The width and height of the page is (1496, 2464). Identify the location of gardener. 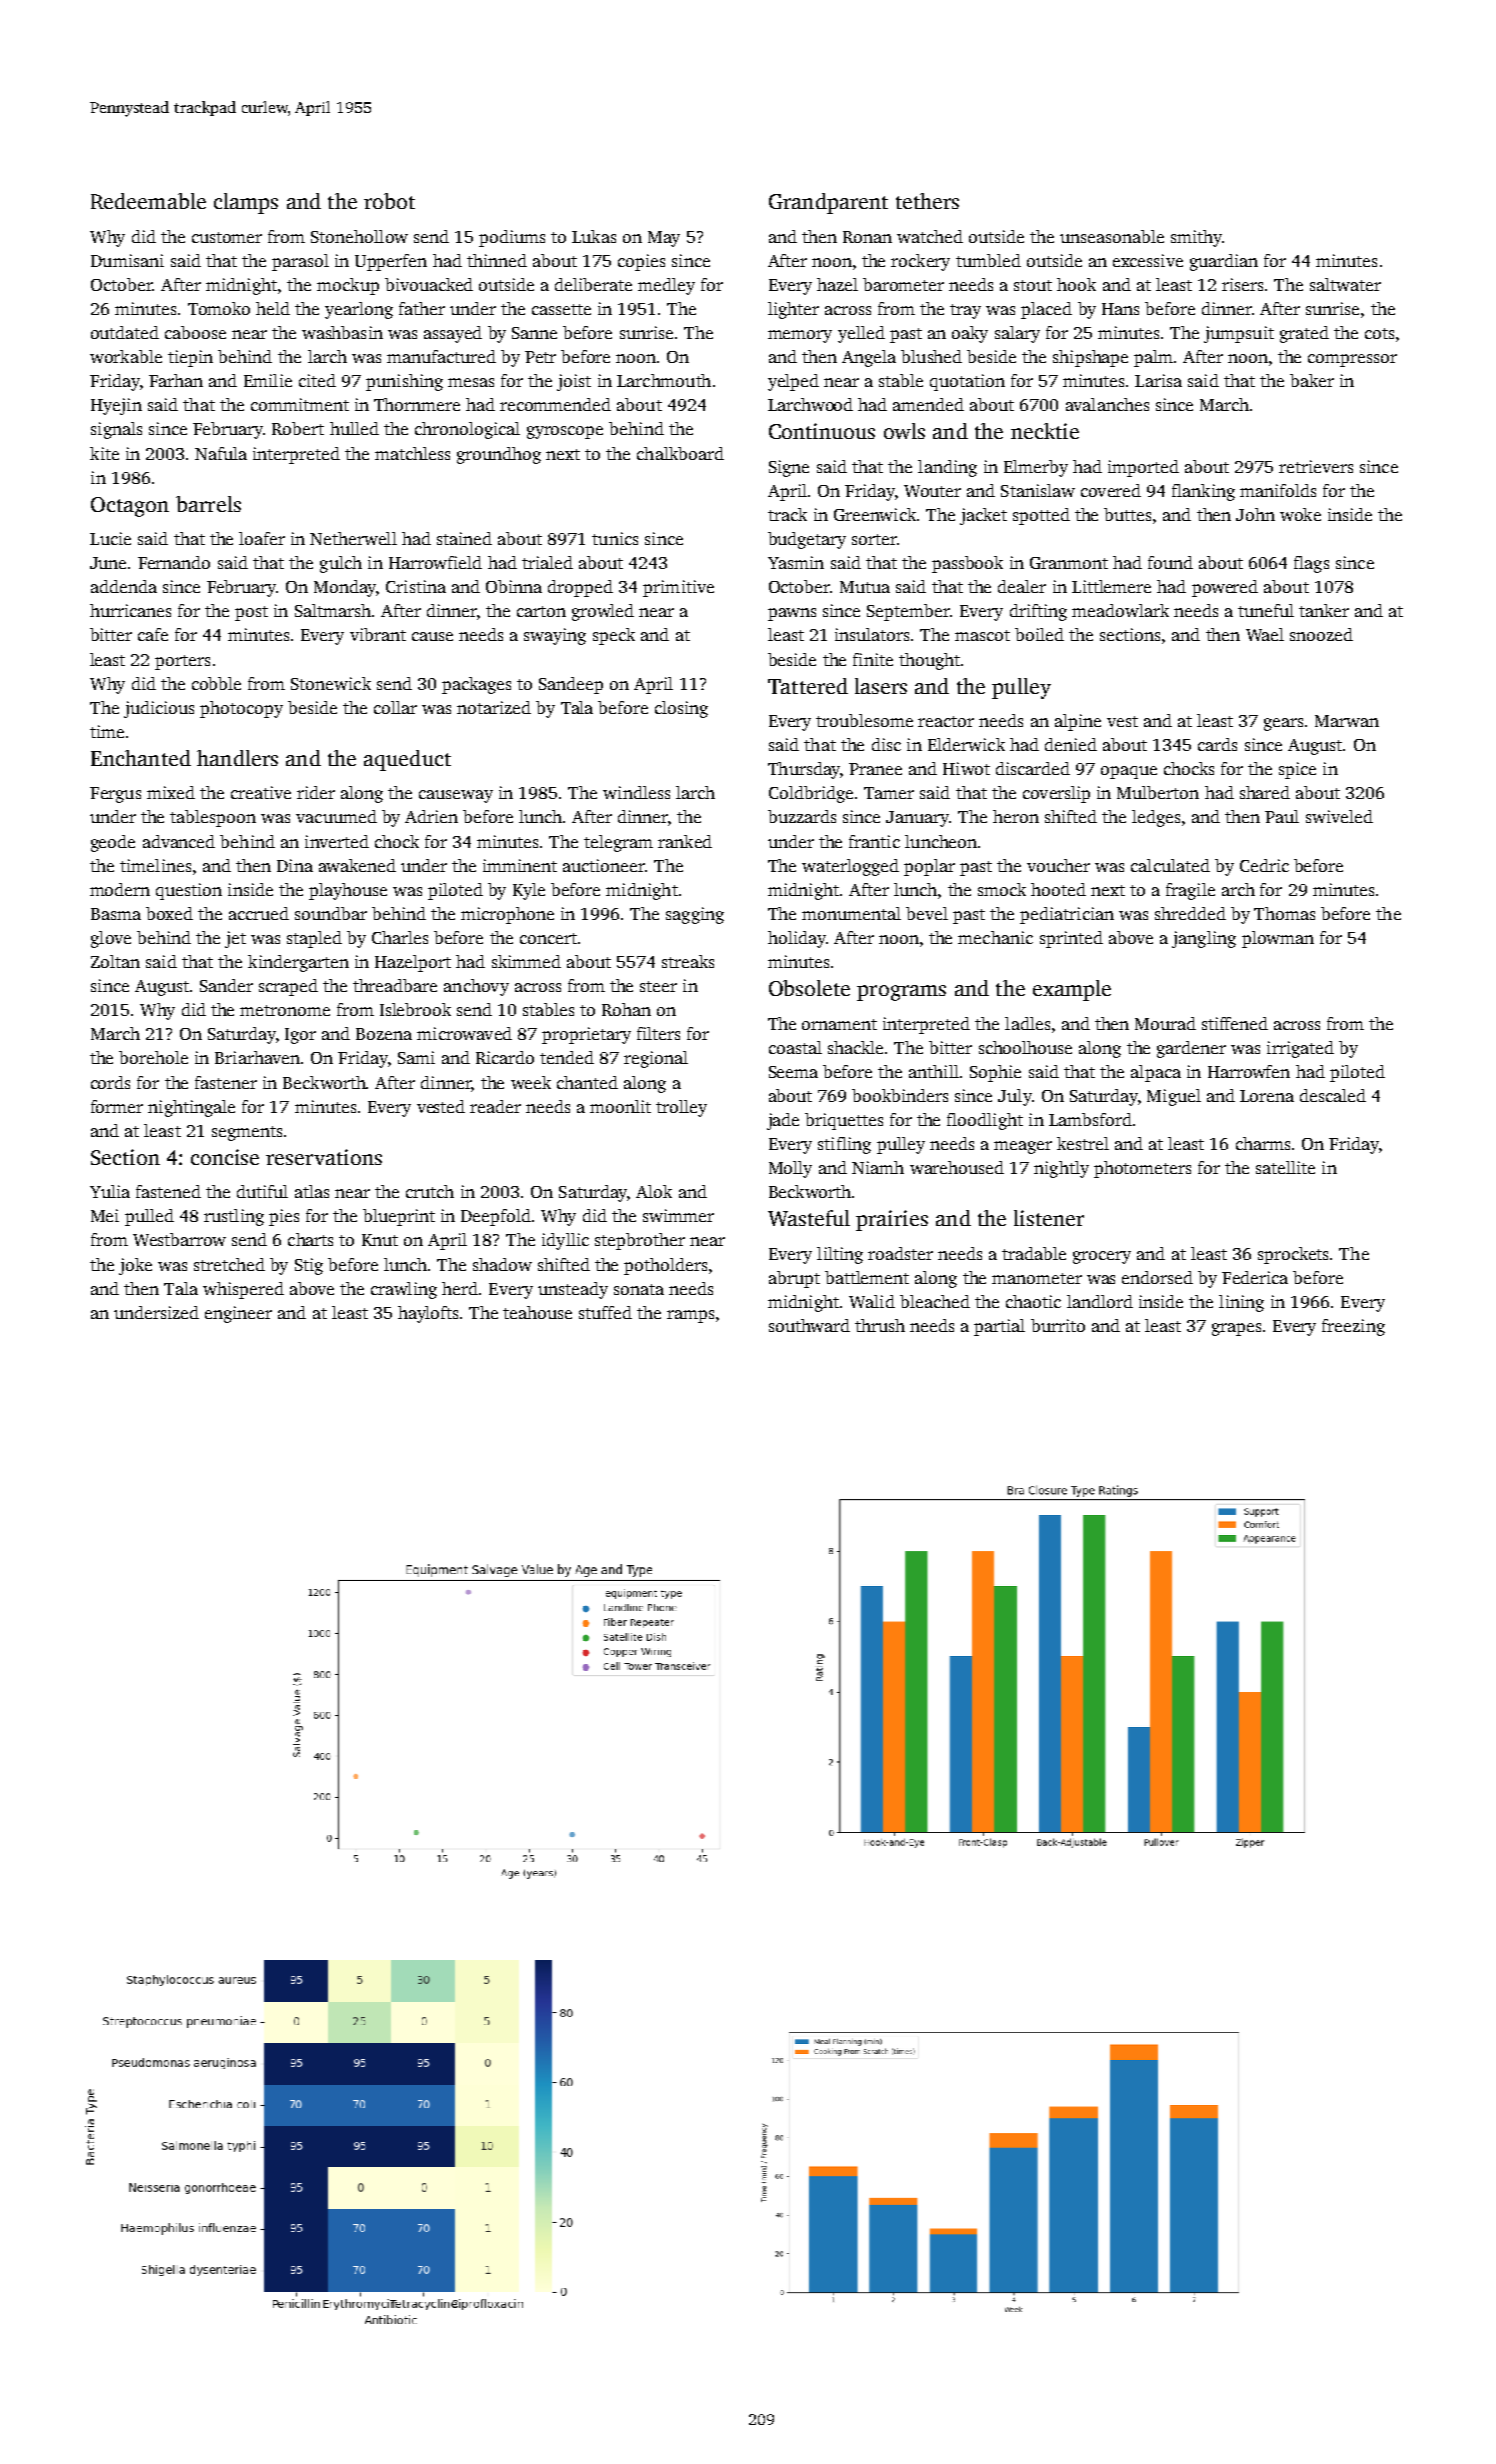
(1191, 1049).
